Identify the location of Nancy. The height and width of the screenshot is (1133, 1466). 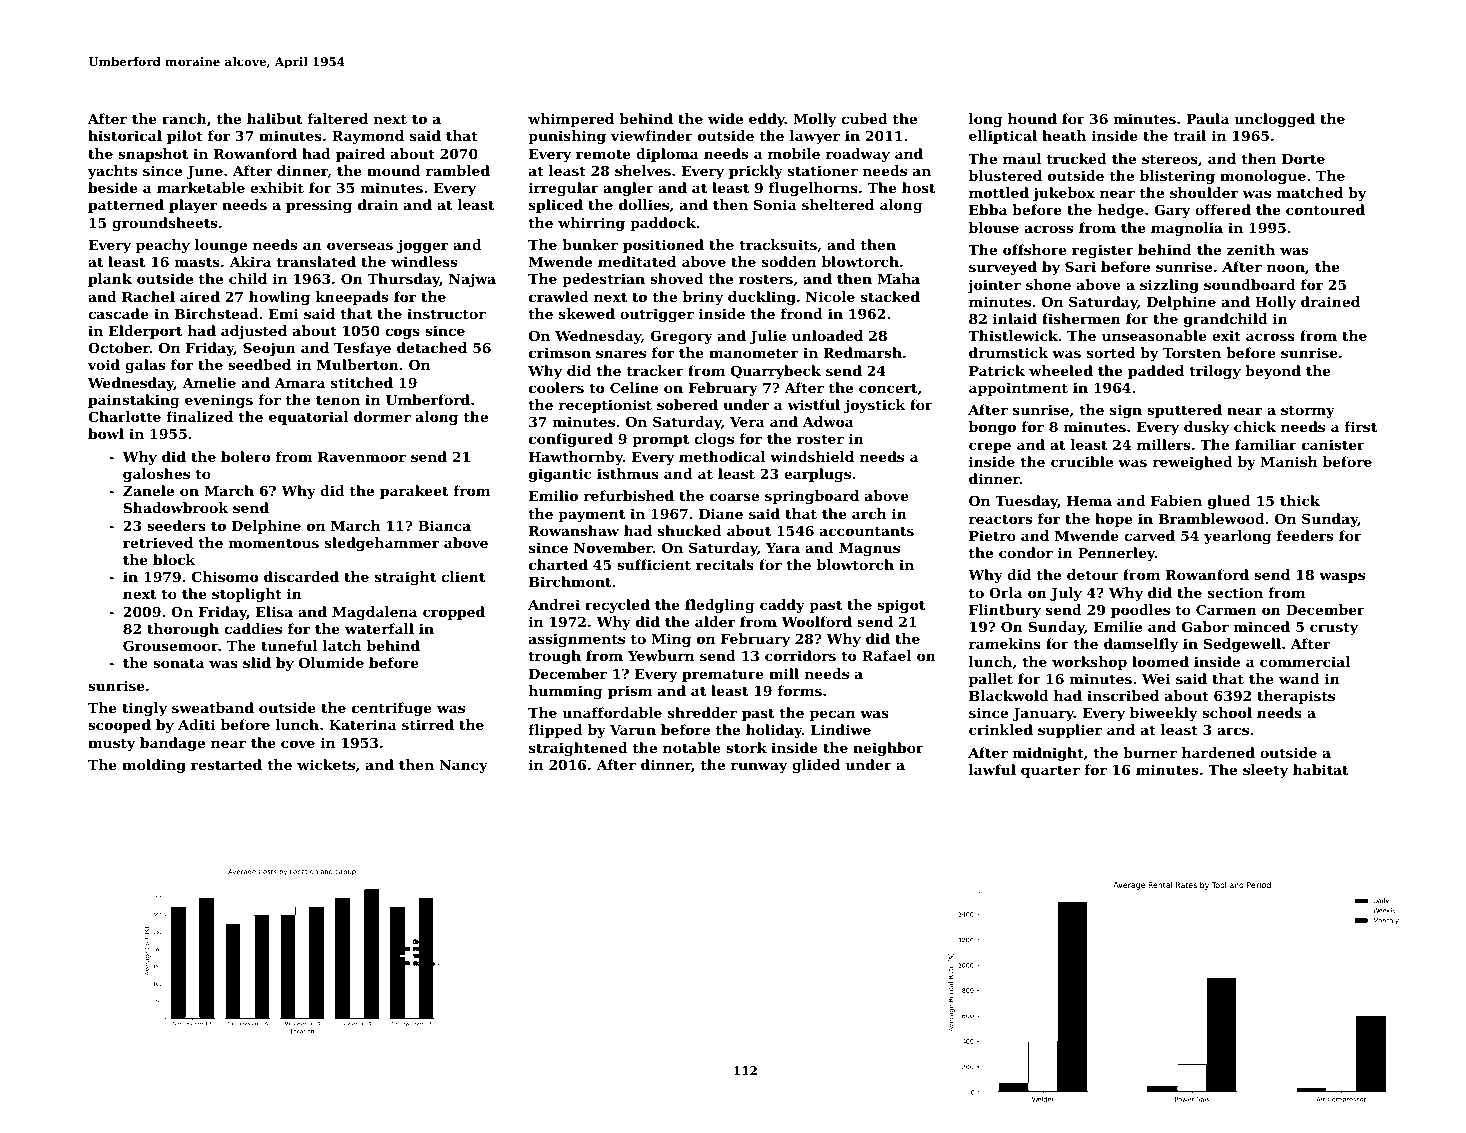
(463, 766).
